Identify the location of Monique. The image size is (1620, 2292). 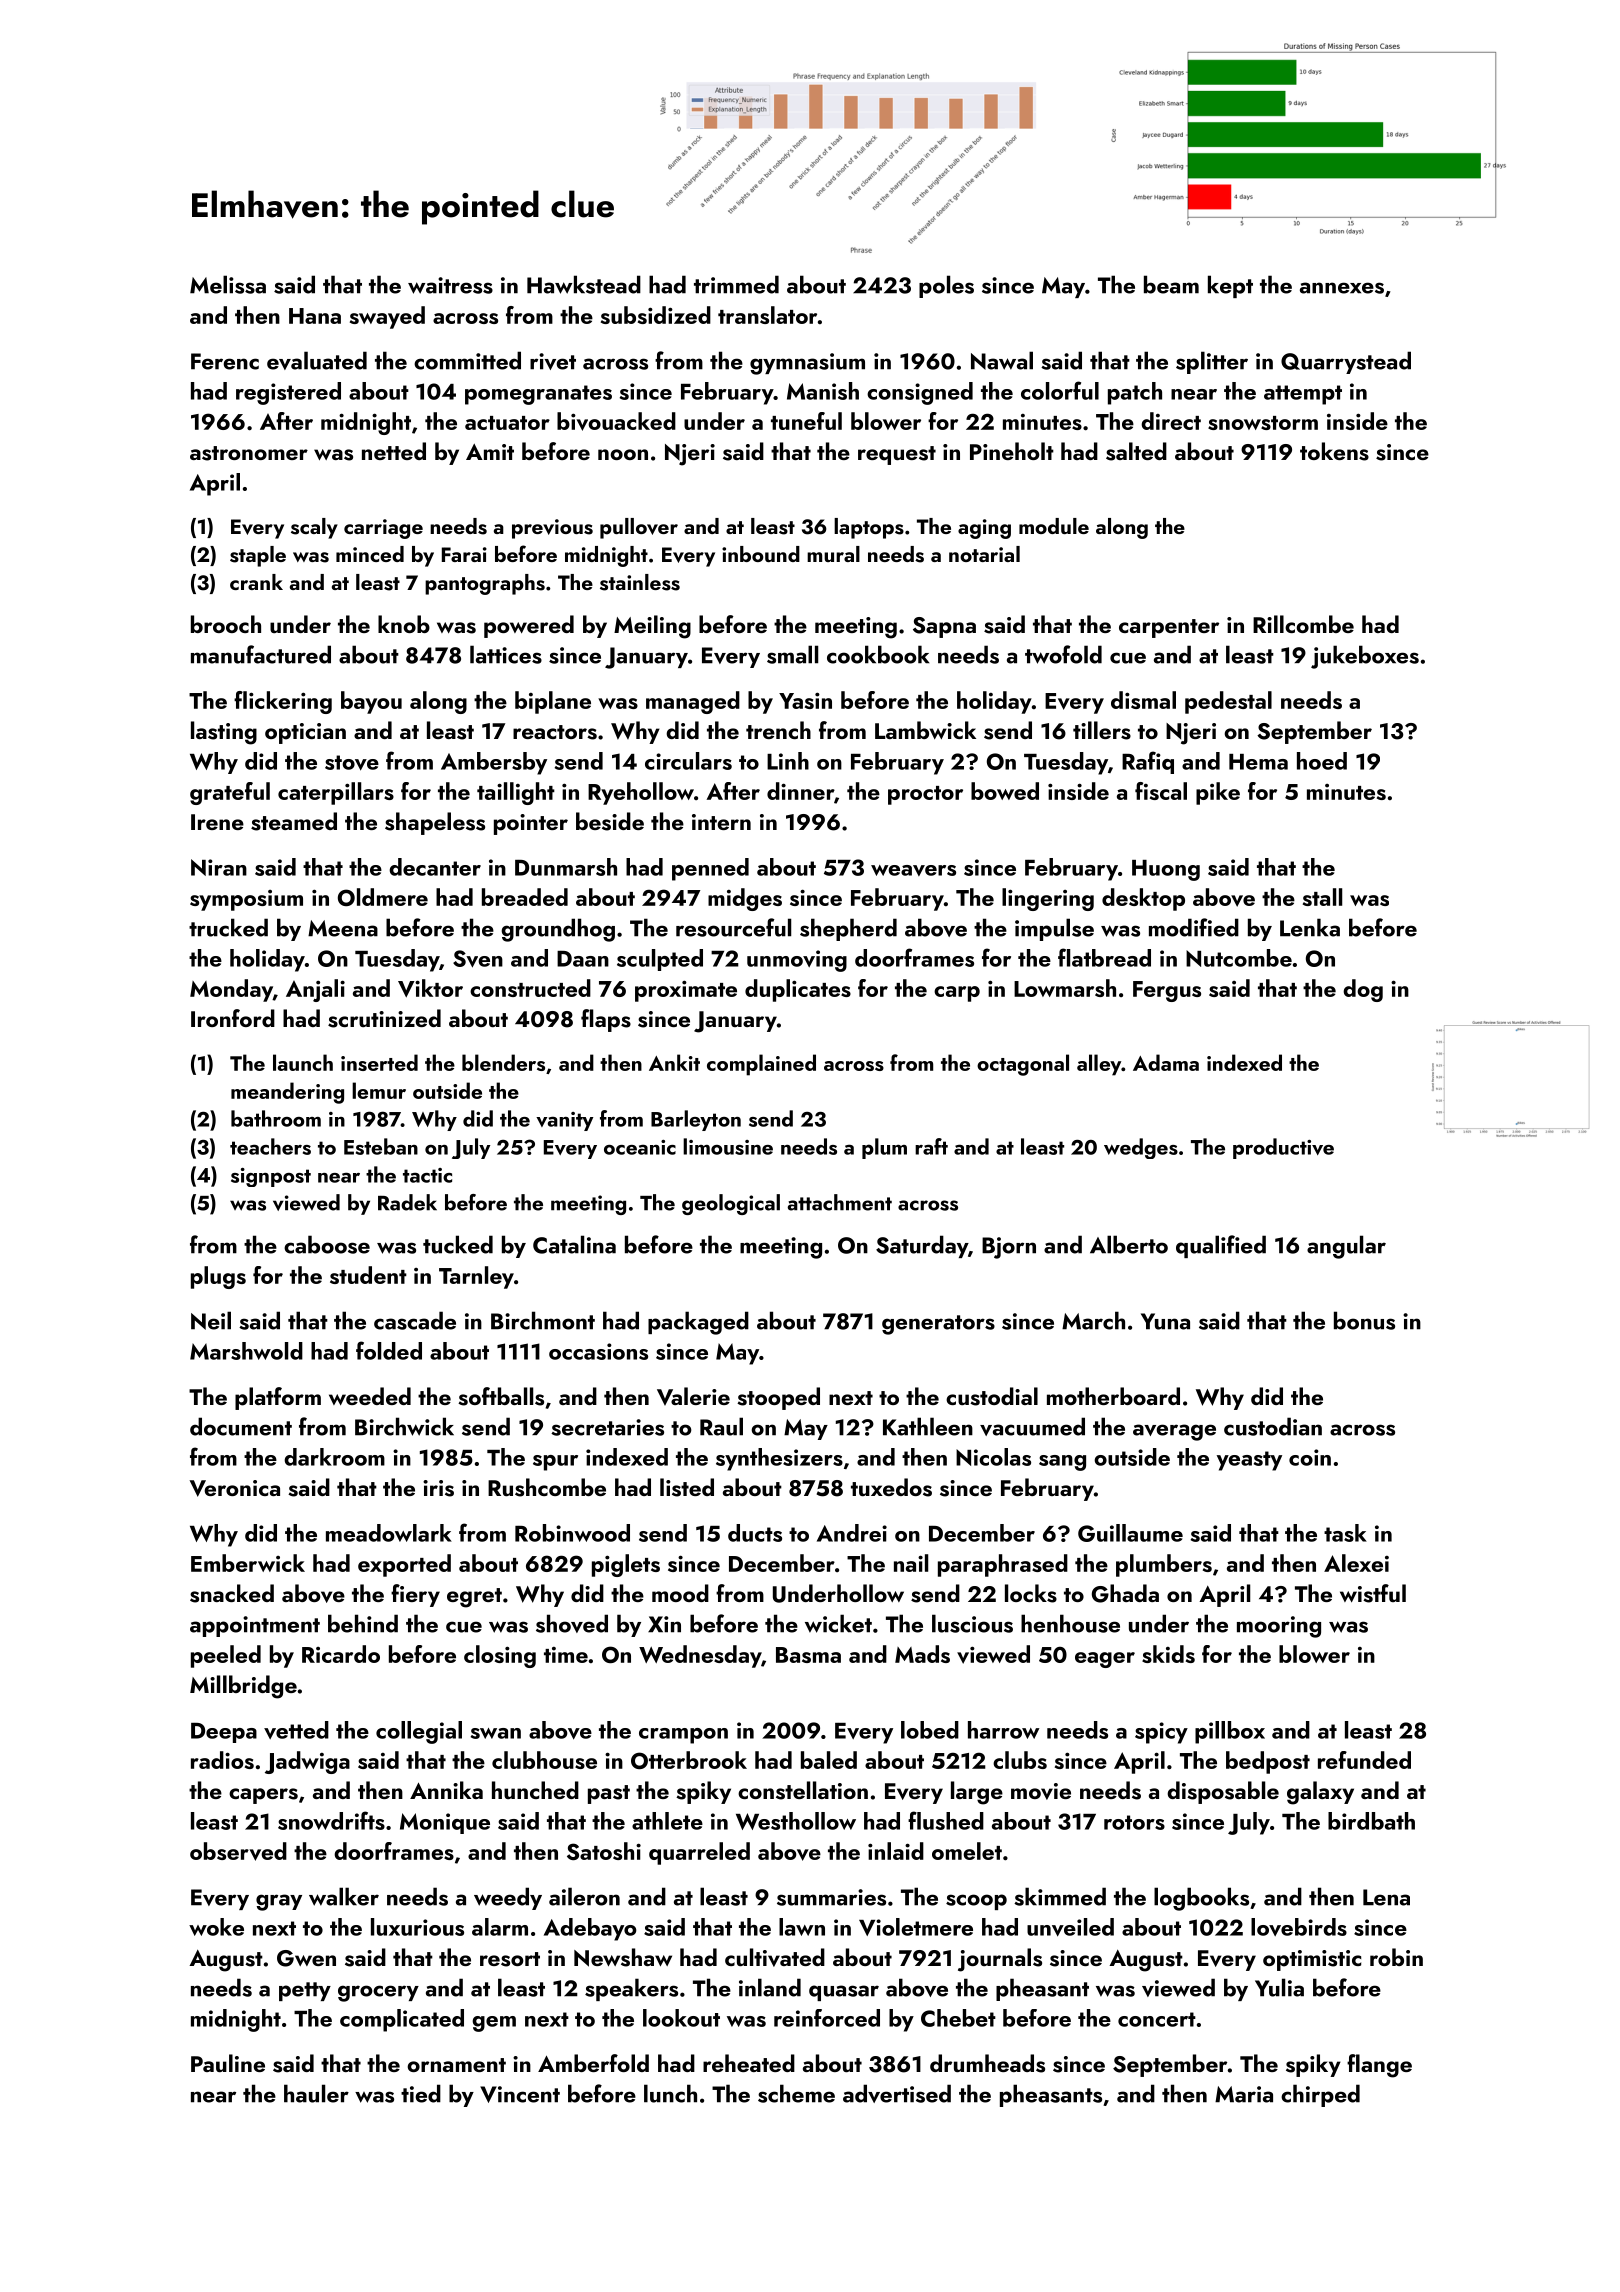
(445, 1823).
